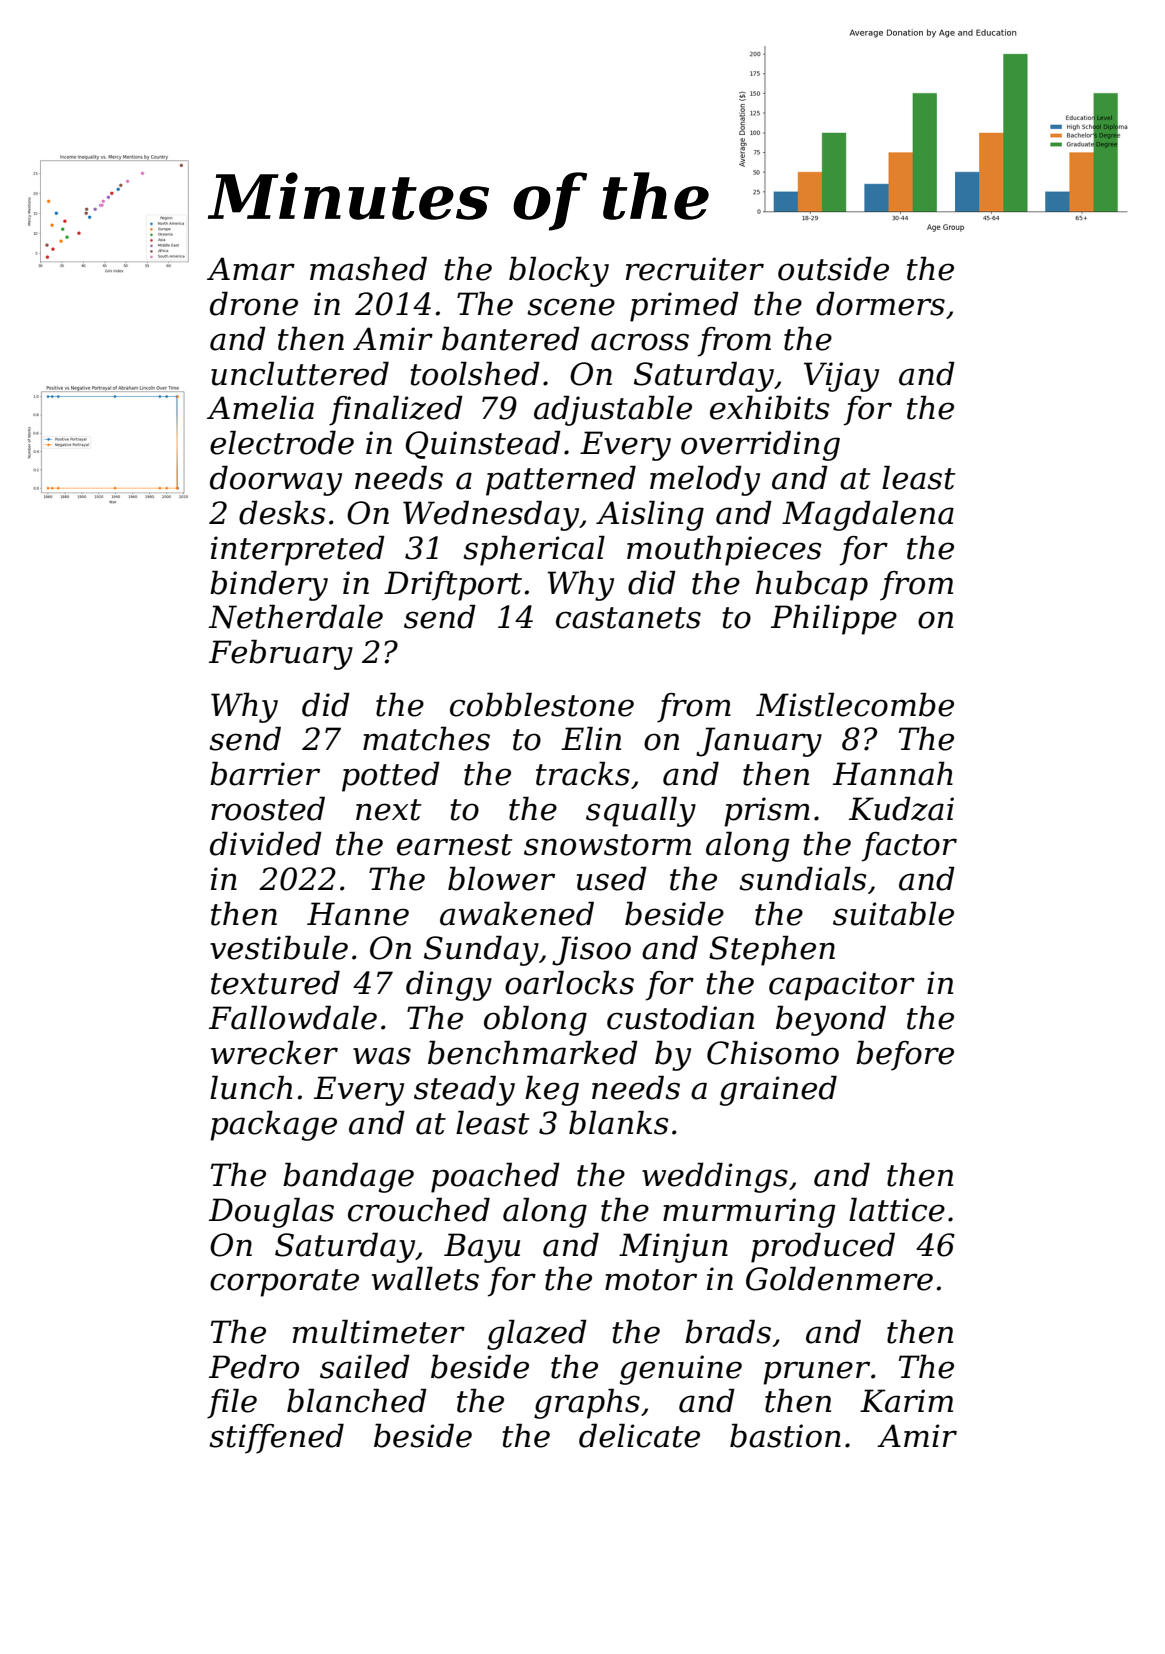  What do you see at coordinates (812, 585) in the image?
I see `hubcap` at bounding box center [812, 585].
